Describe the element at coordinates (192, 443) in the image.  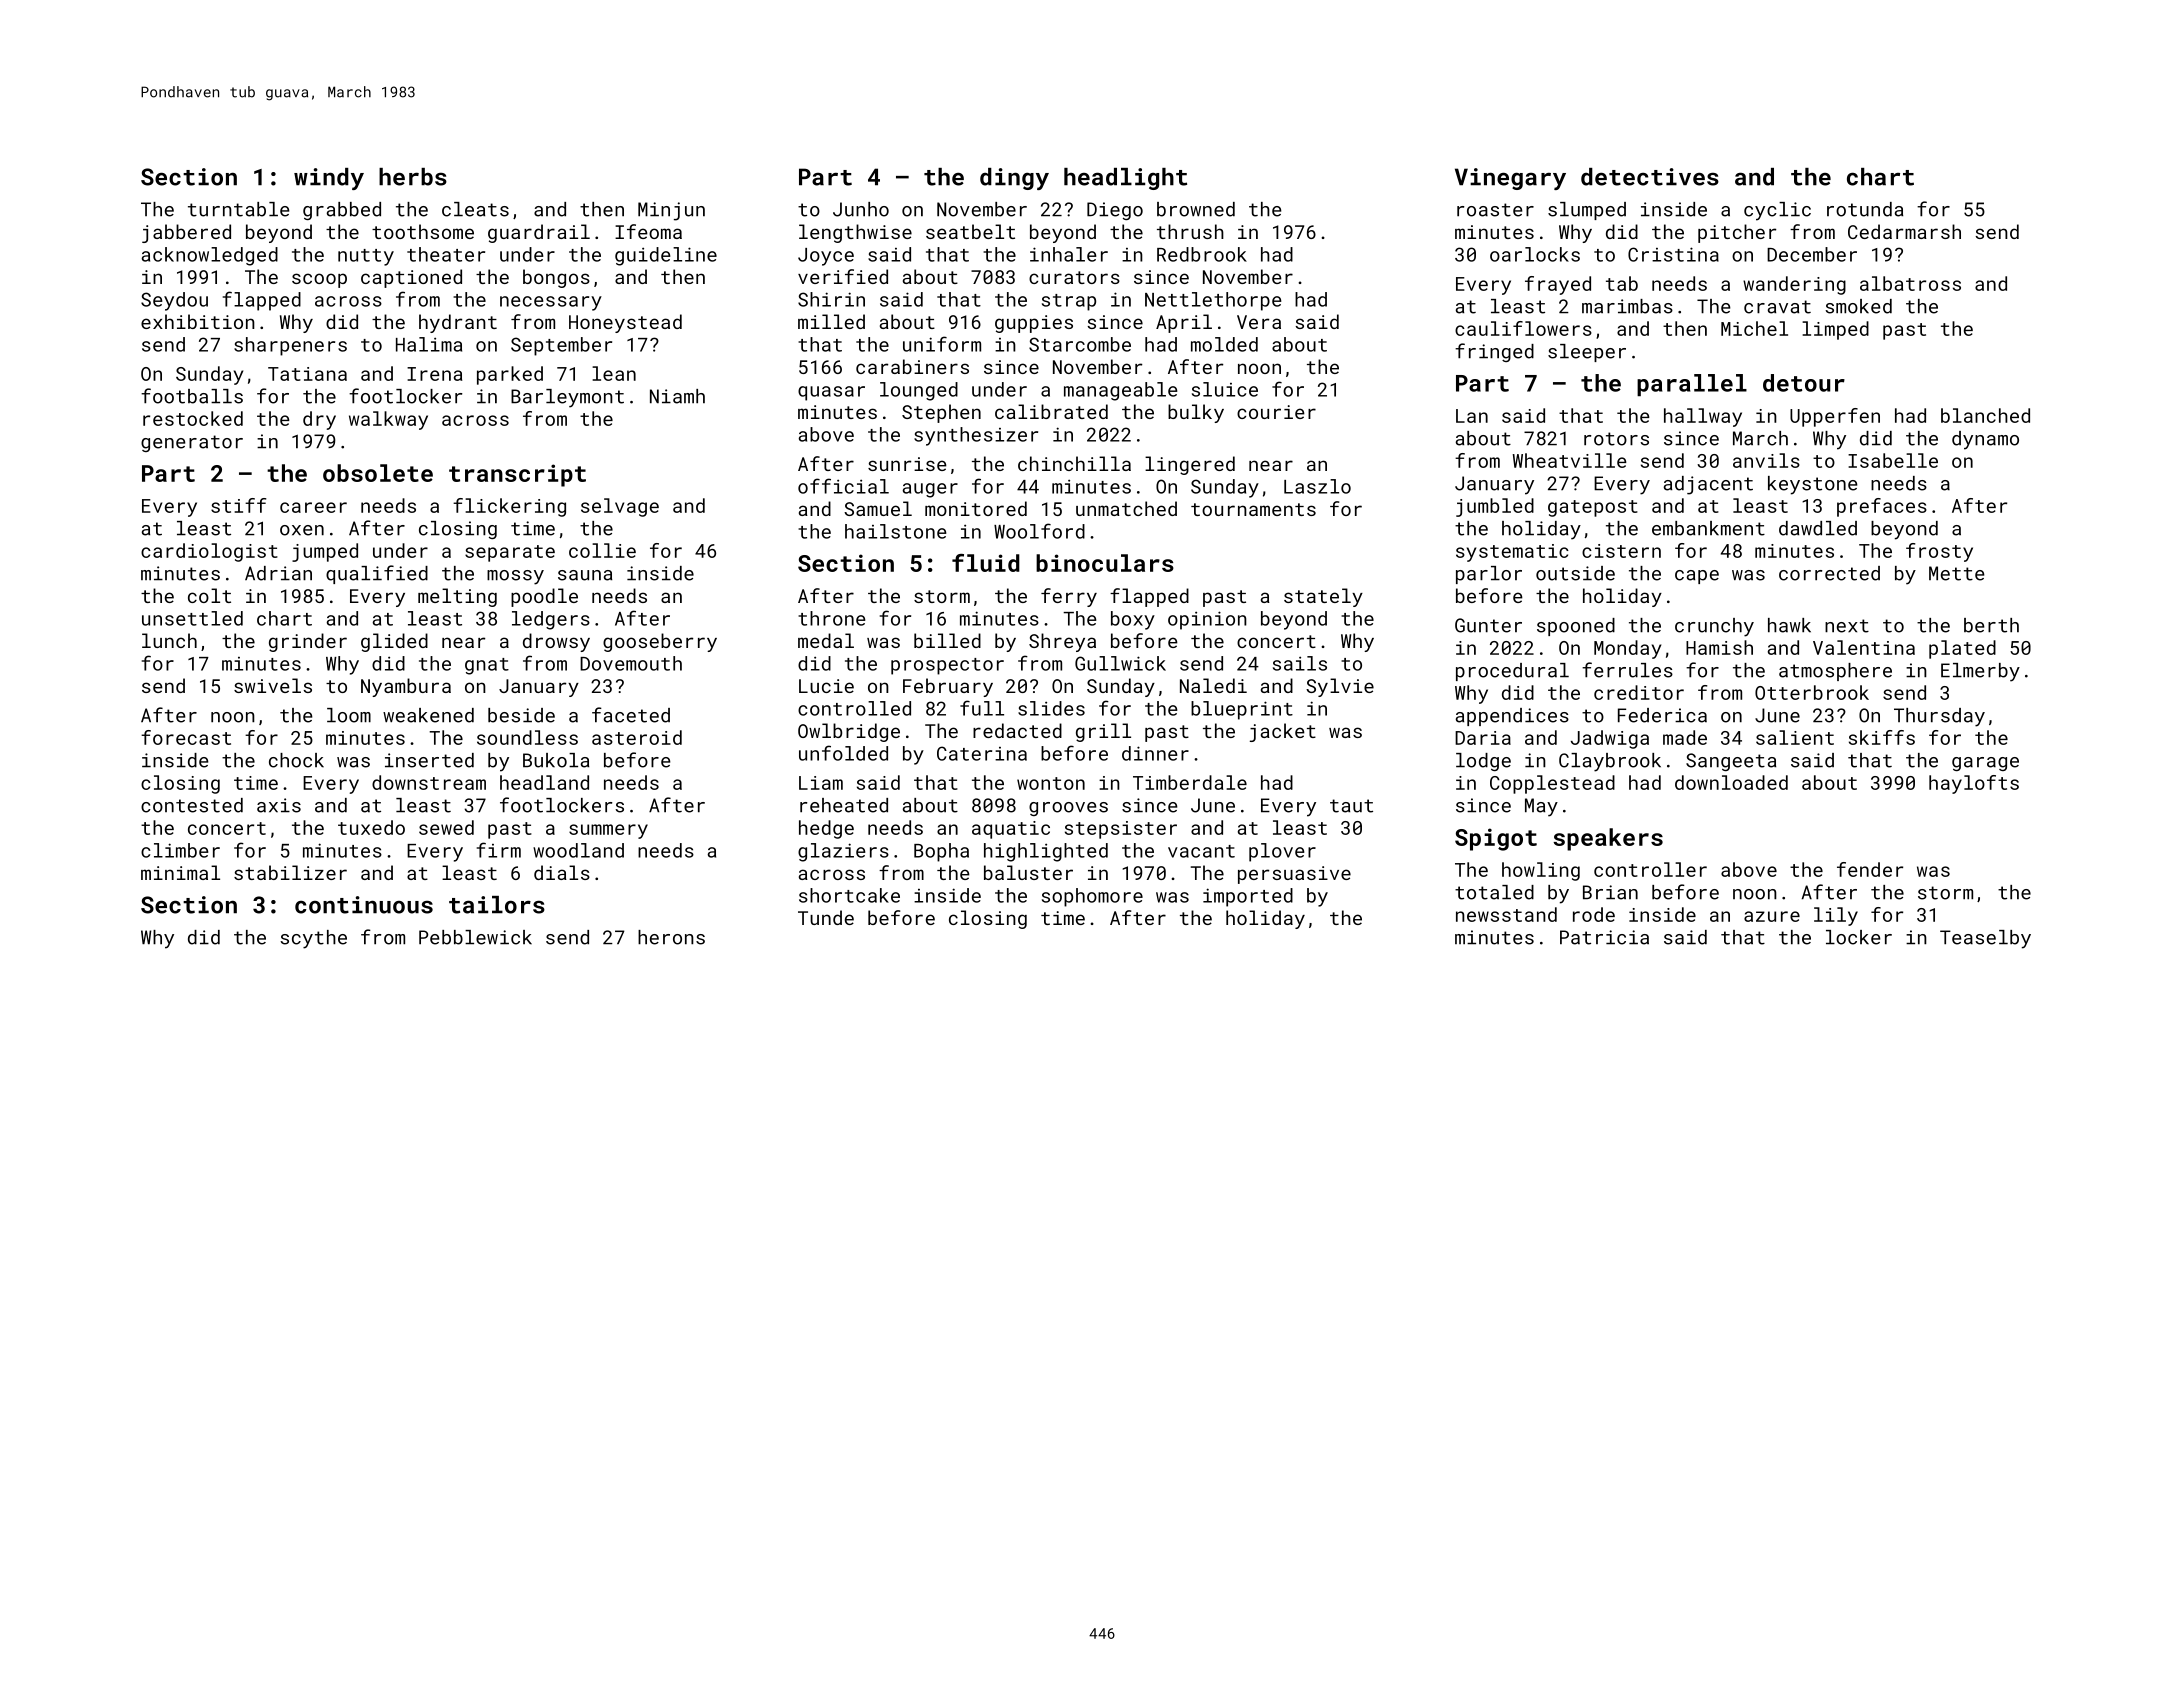
I see `generator` at that location.
